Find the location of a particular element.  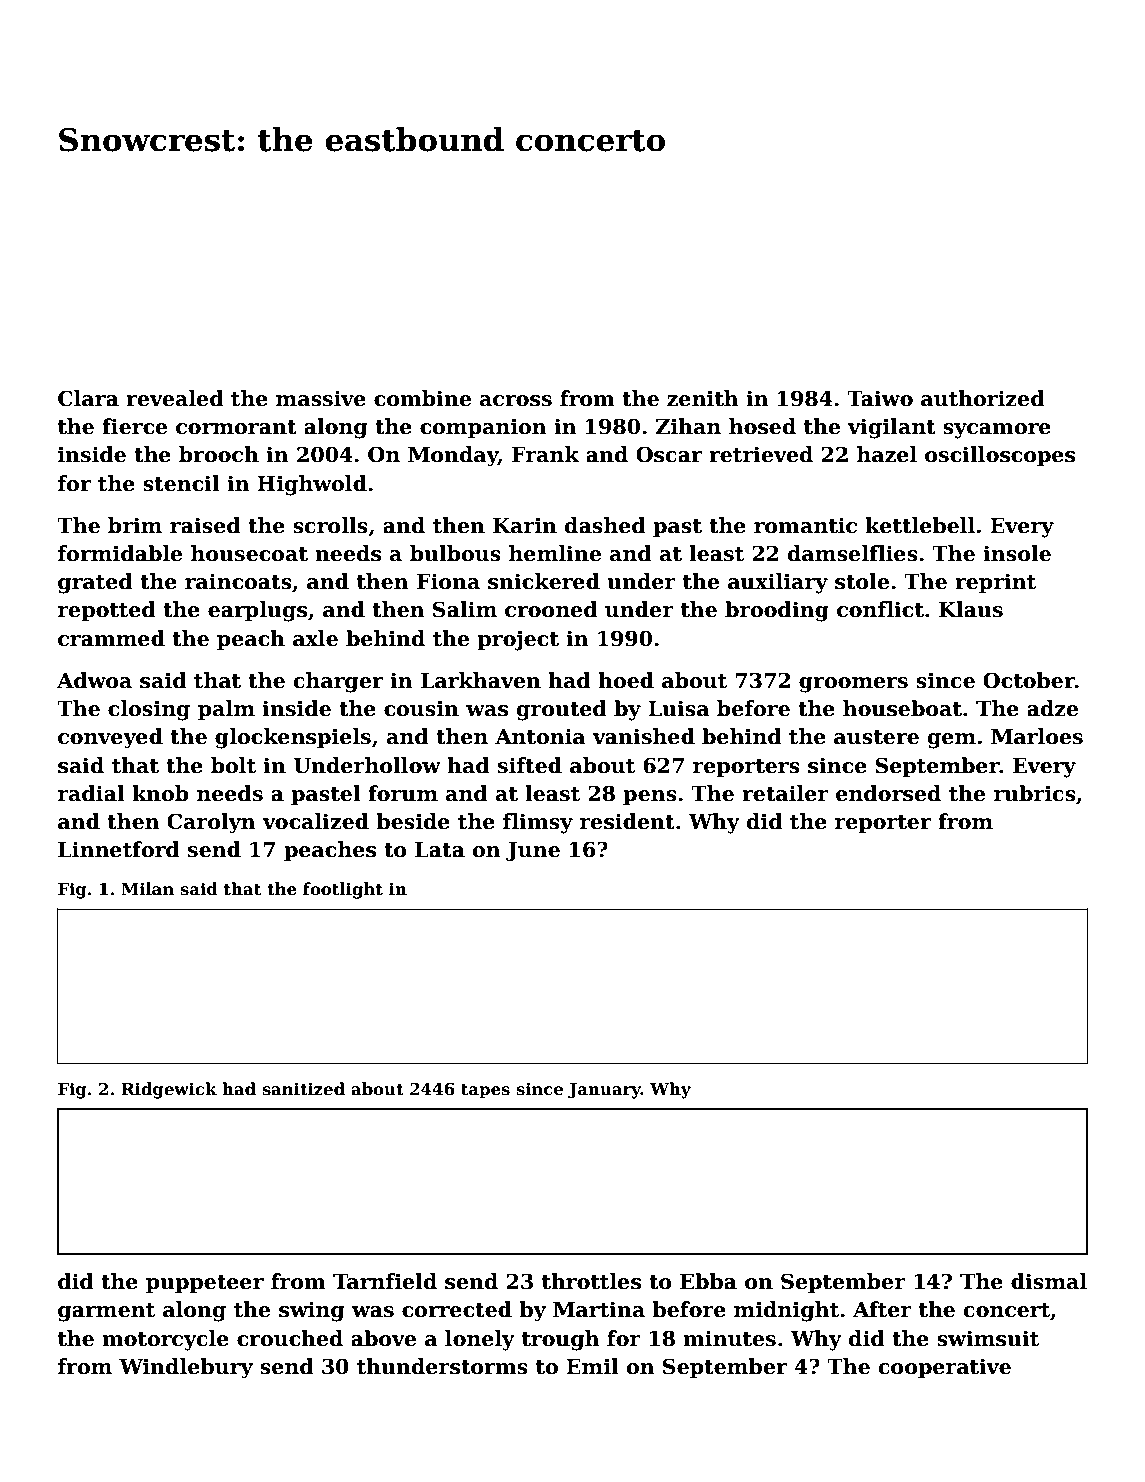

Larkhaven is located at coordinates (481, 680).
